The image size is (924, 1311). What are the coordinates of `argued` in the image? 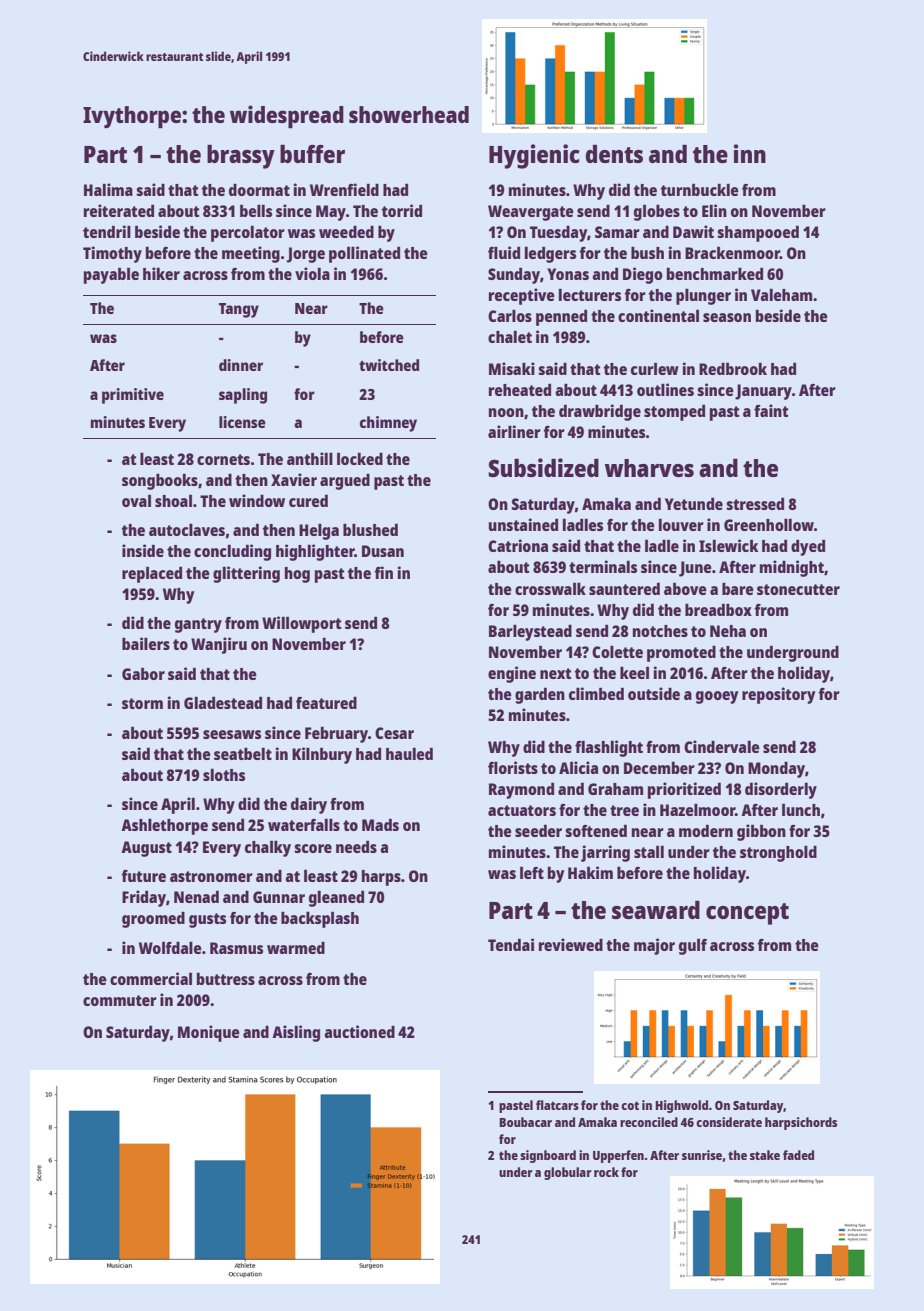 It's located at (345, 481).
